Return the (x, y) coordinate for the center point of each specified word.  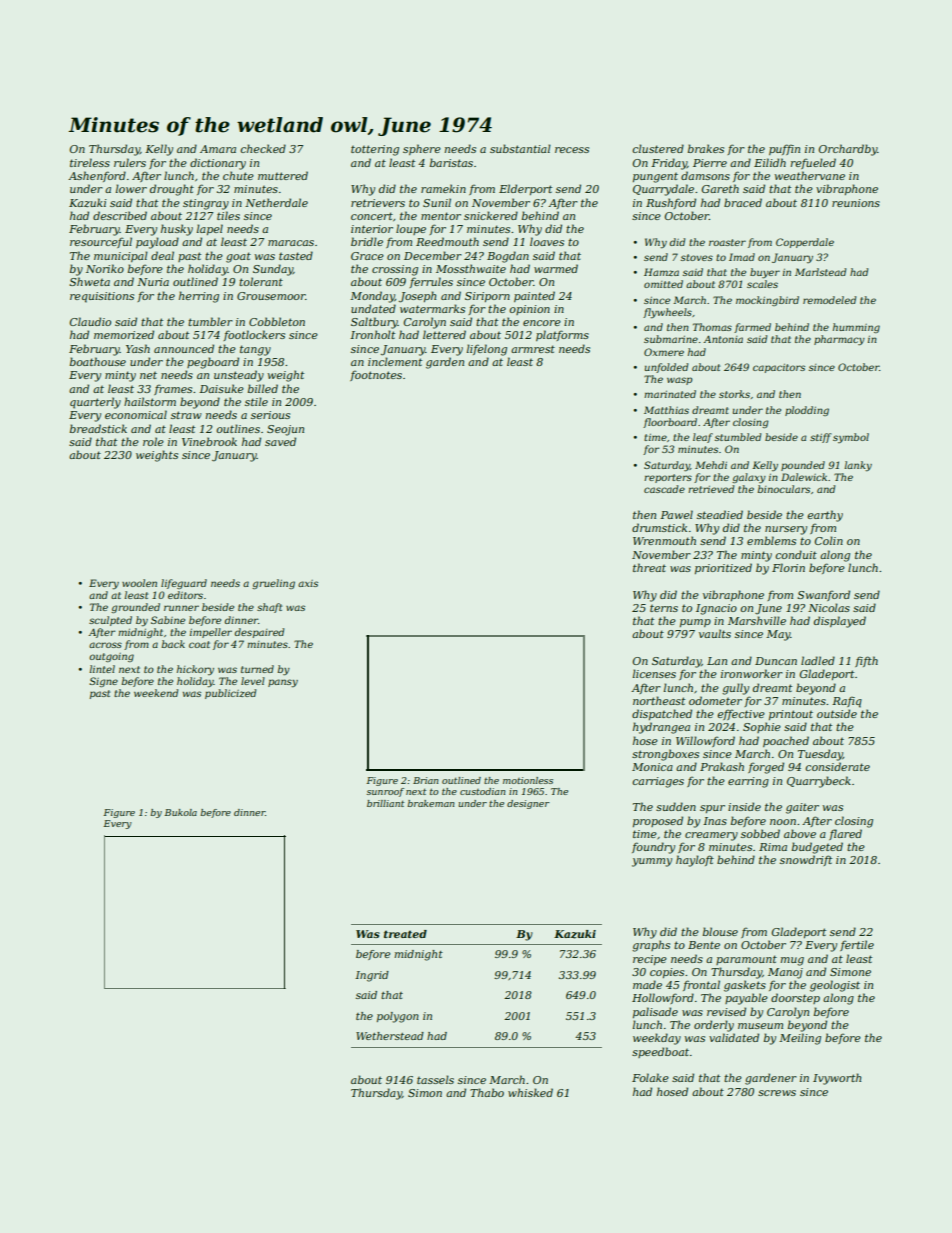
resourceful (101, 242)
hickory (195, 670)
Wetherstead (390, 1036)
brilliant (385, 803)
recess (572, 150)
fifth (866, 661)
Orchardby (848, 150)
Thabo (487, 1092)
